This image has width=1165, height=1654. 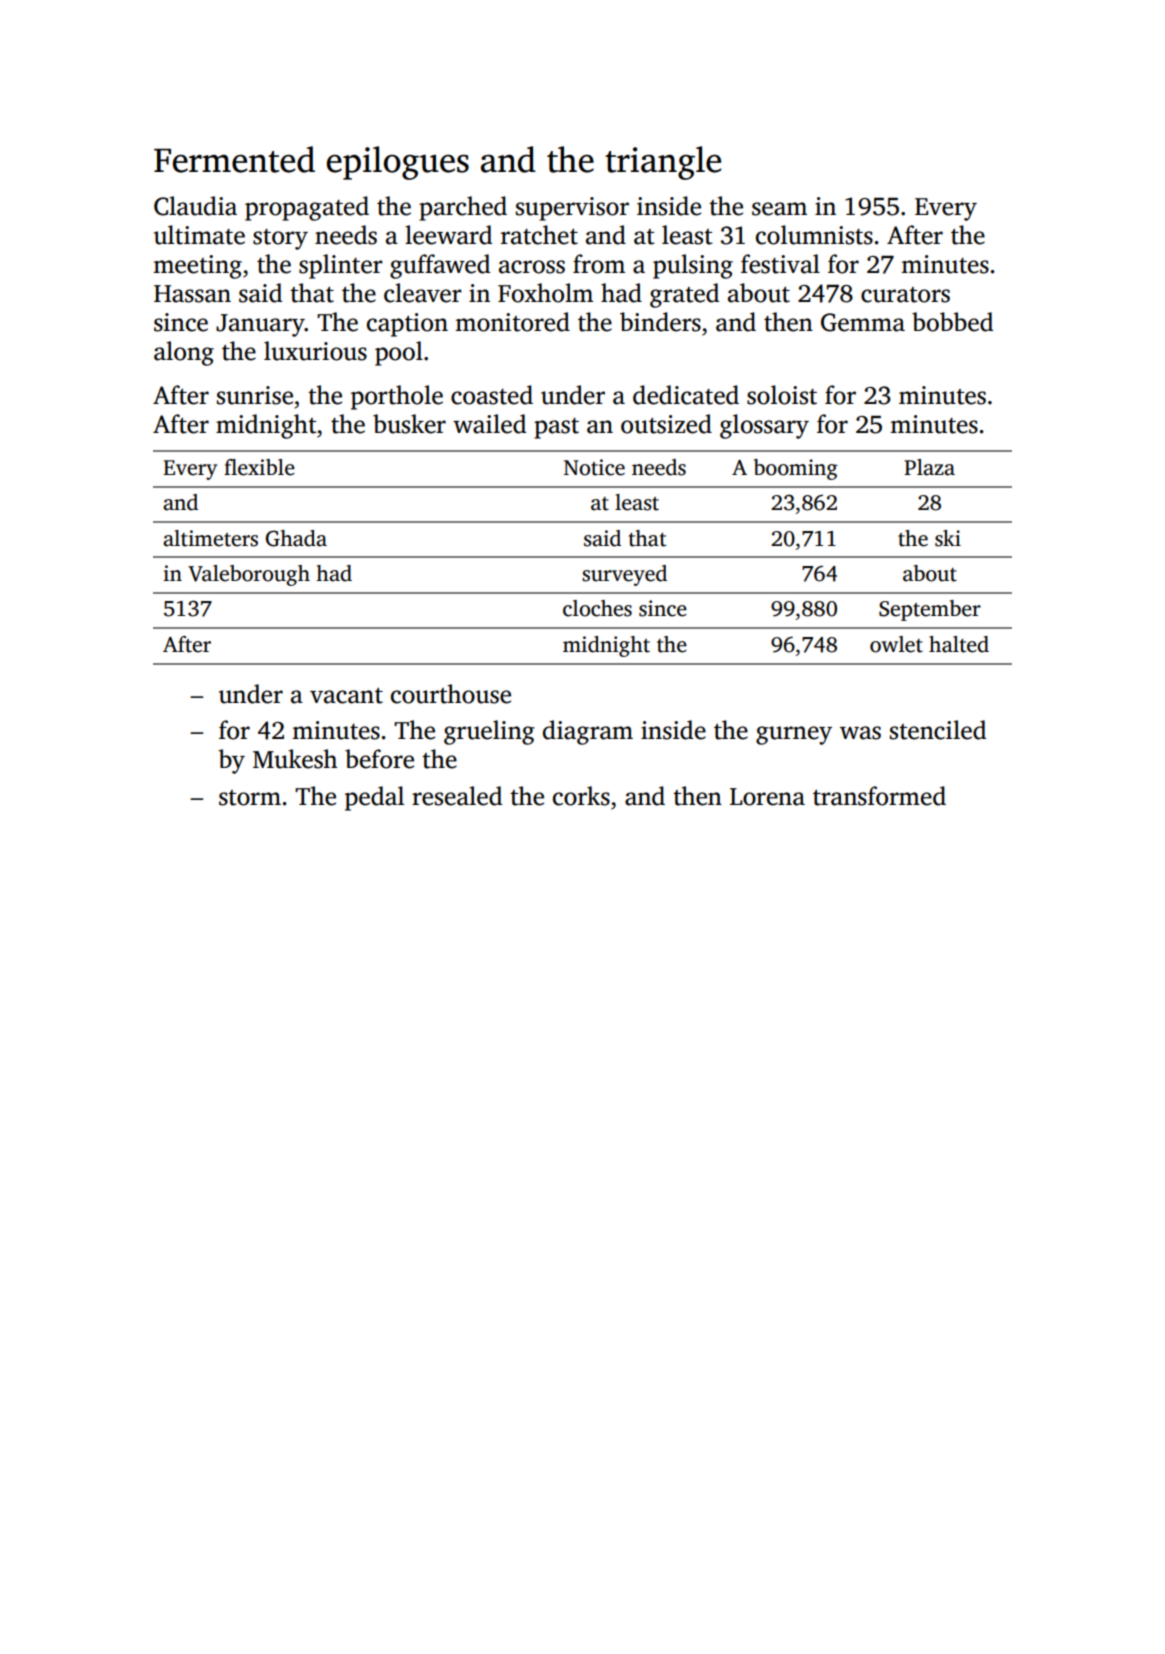 What do you see at coordinates (295, 759) in the image?
I see `Mukesh` at bounding box center [295, 759].
